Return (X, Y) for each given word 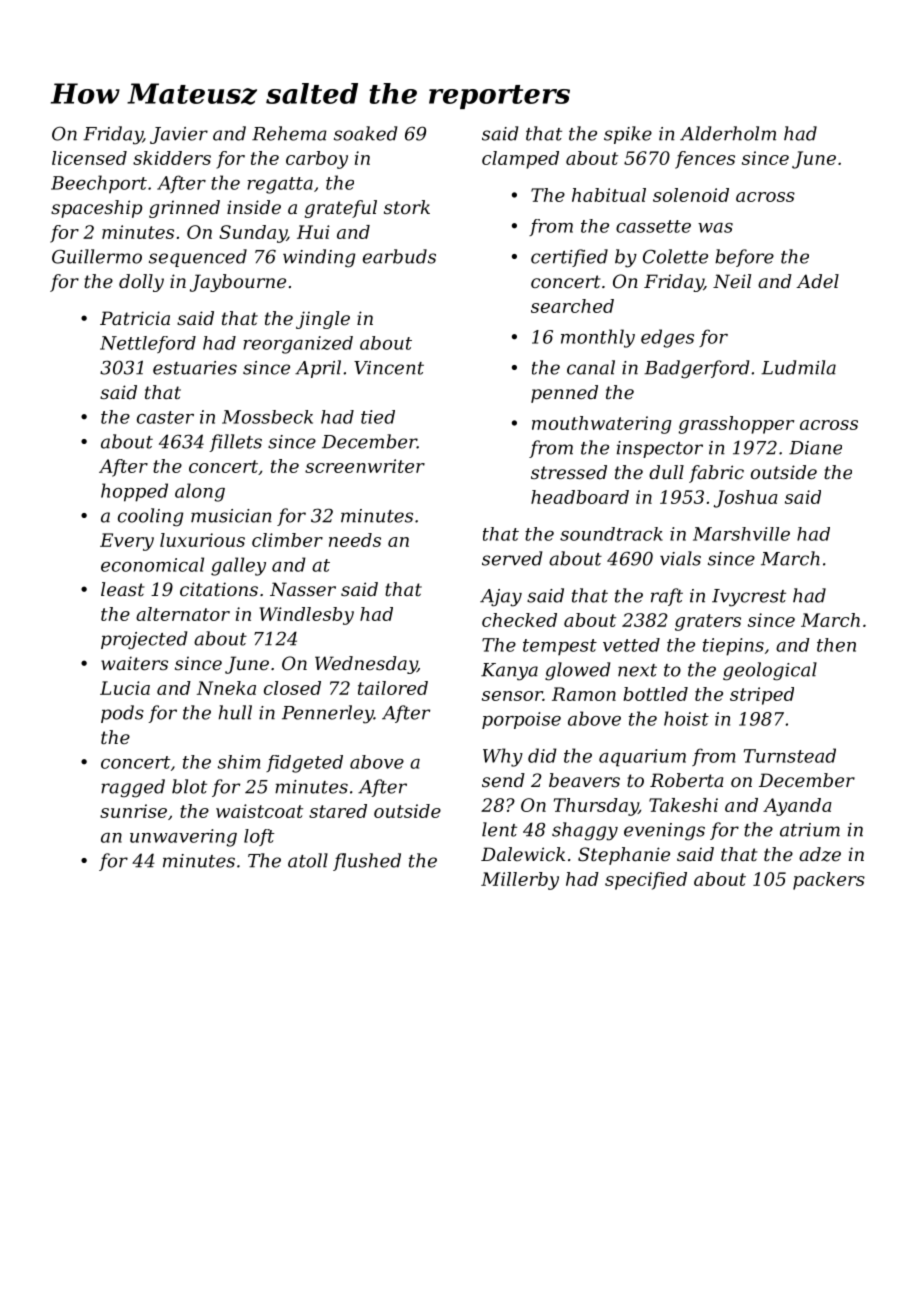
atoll (308, 860)
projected (144, 640)
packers (829, 881)
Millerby (520, 881)
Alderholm (728, 133)
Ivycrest (749, 598)
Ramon (584, 694)
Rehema (289, 133)
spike (628, 135)
